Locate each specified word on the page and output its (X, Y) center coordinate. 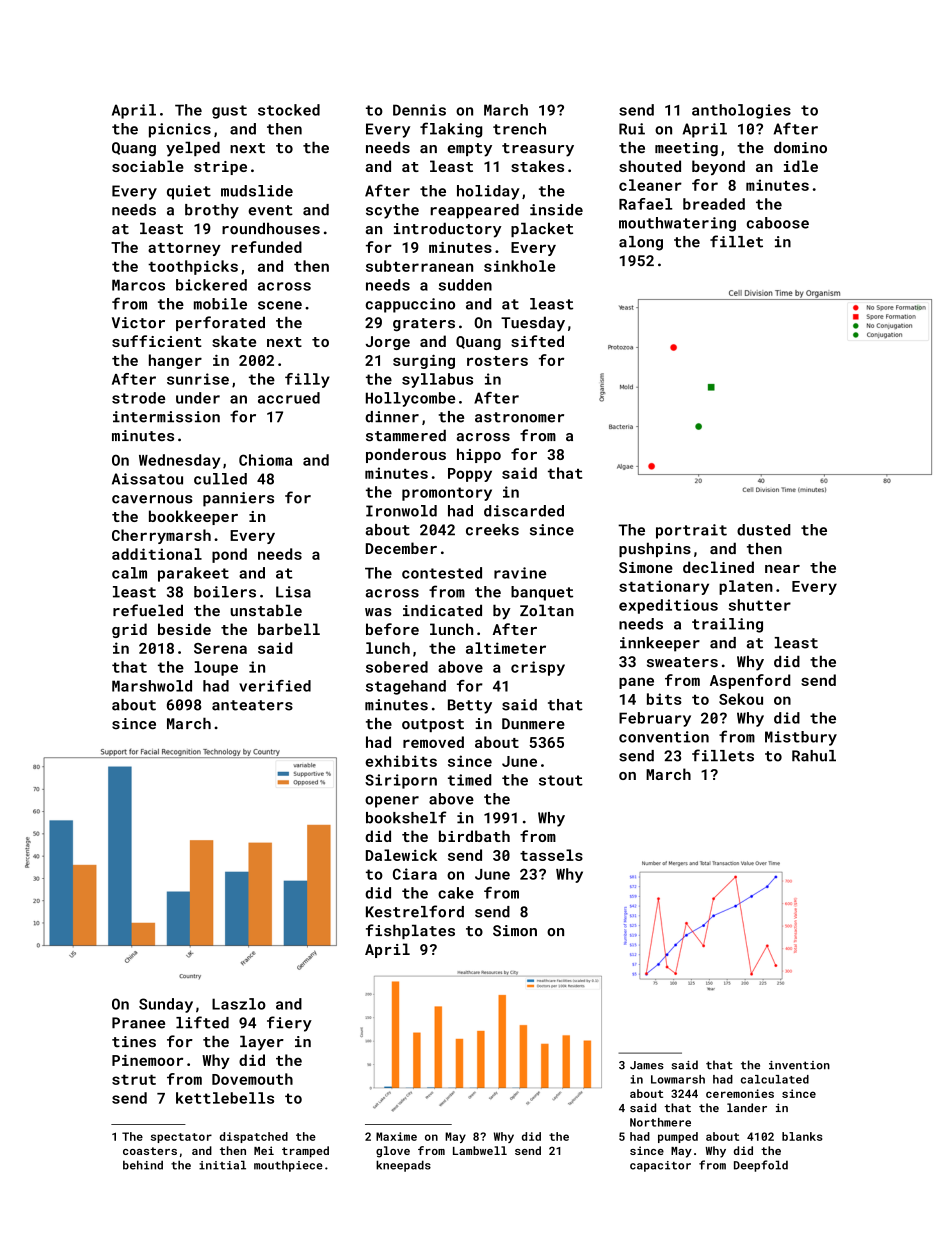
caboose (778, 223)
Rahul (814, 756)
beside (184, 629)
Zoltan (547, 610)
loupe (216, 668)
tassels (551, 855)
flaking (451, 130)
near (782, 569)
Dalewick (401, 855)
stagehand (406, 687)
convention (664, 737)
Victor (138, 323)
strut (134, 1080)
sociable (148, 166)
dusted (763, 530)
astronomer (519, 417)
